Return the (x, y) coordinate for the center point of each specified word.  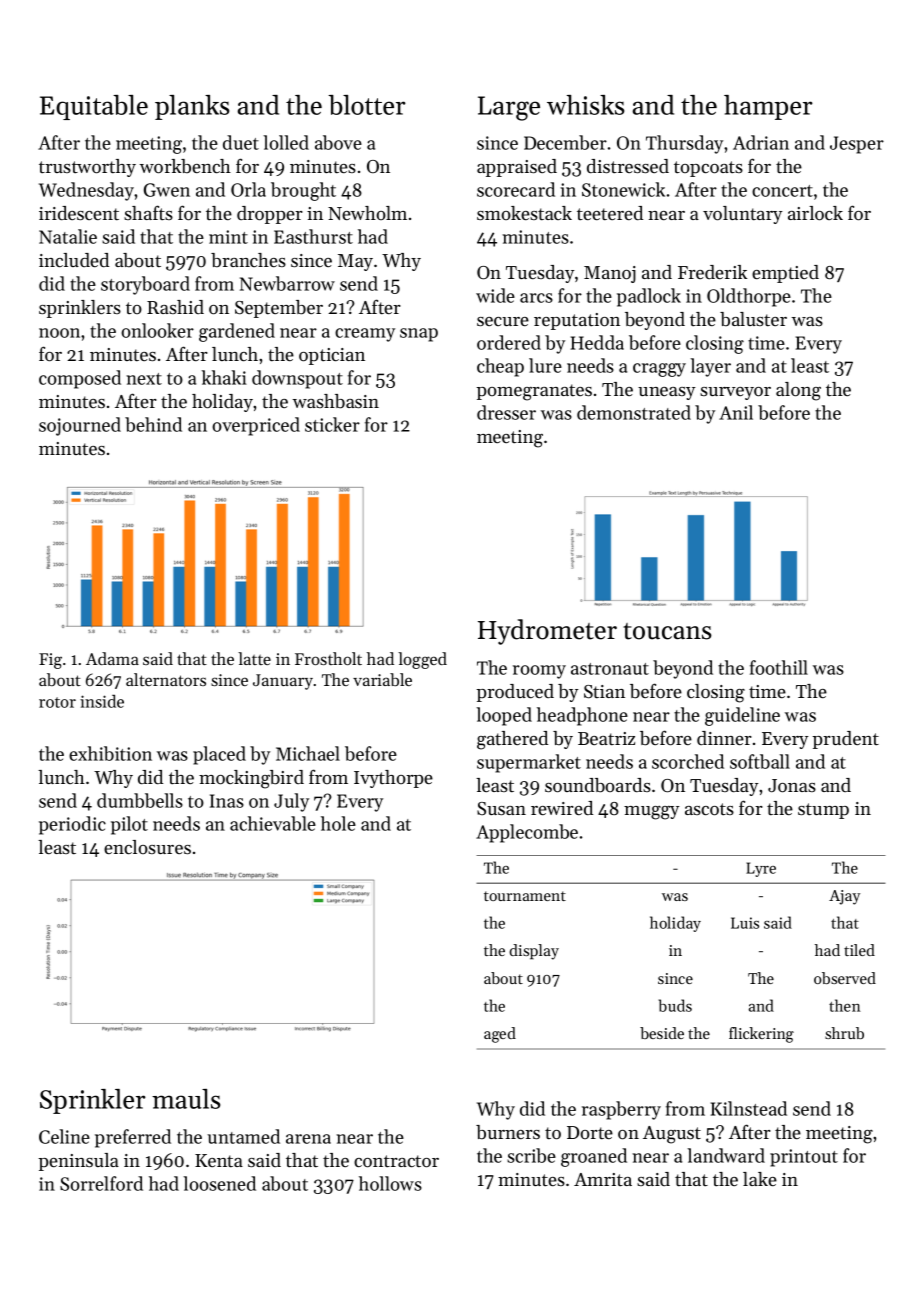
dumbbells (140, 800)
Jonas (792, 786)
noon (59, 333)
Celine (64, 1136)
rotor (57, 702)
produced (515, 693)
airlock (815, 213)
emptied (785, 274)
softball (760, 761)
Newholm (367, 213)
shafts (148, 212)
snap (419, 335)
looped (504, 716)
